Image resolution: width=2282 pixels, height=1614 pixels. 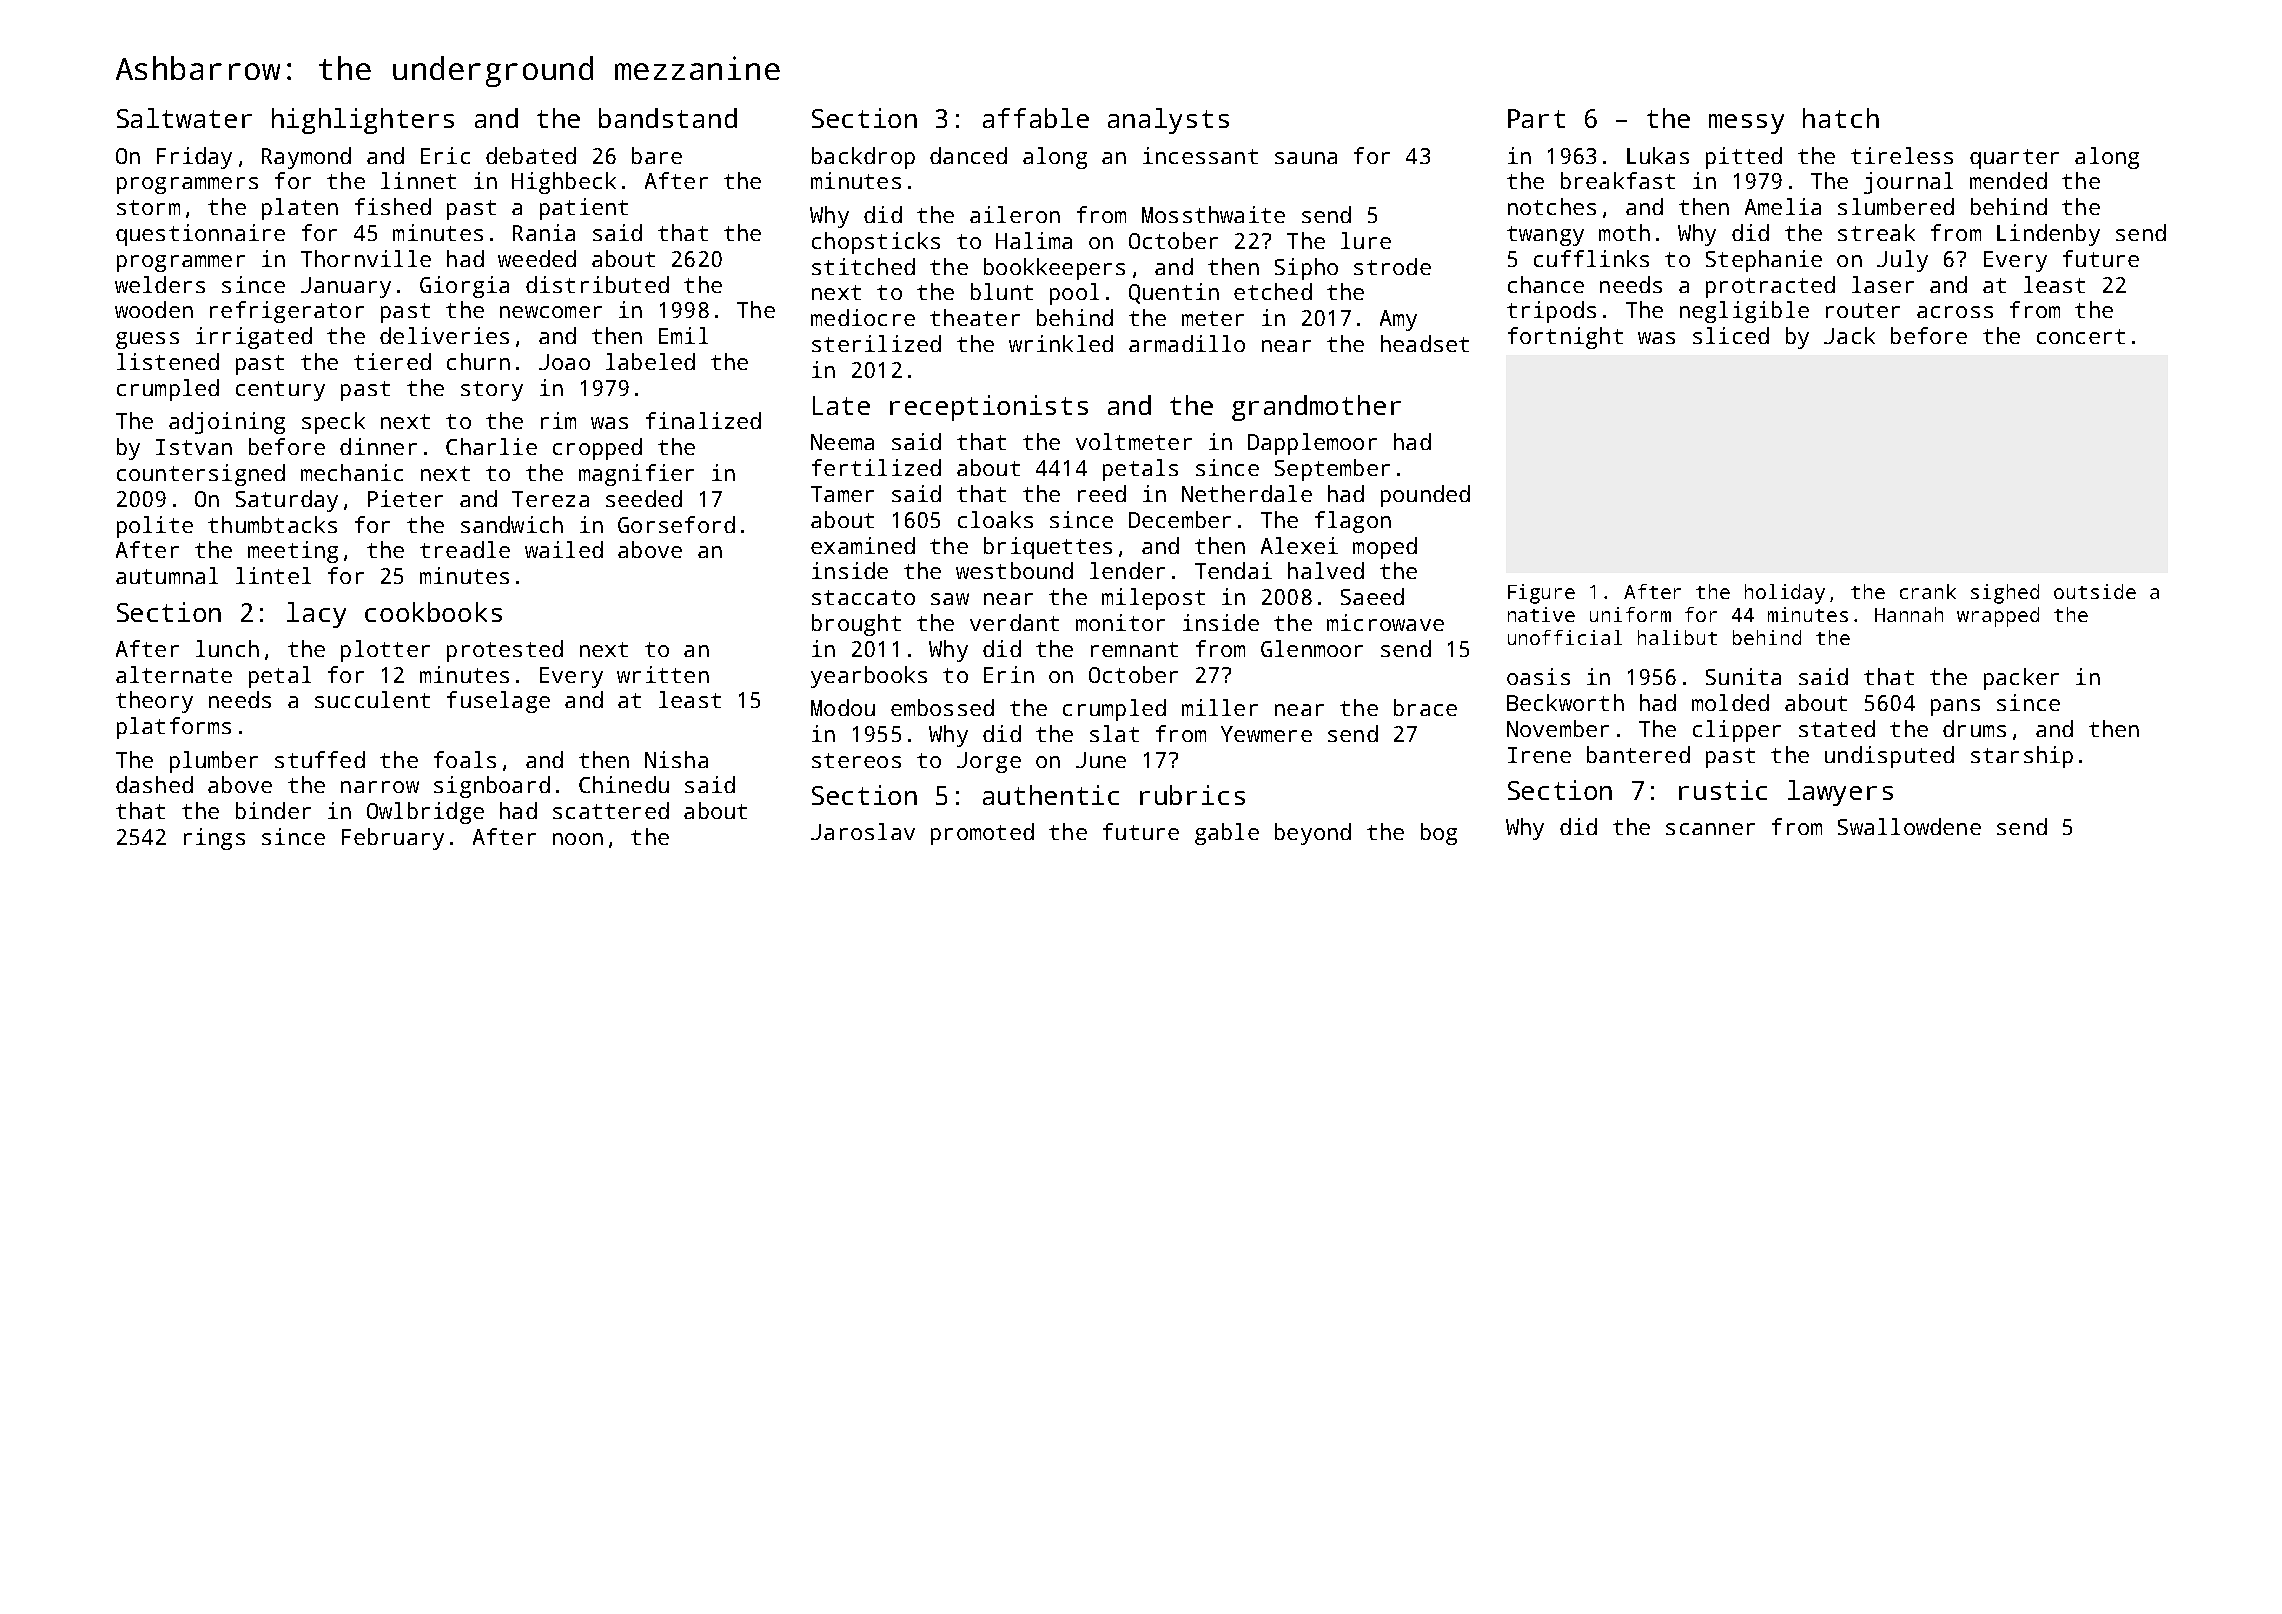 I want to click on thumbtacks, so click(x=272, y=524).
